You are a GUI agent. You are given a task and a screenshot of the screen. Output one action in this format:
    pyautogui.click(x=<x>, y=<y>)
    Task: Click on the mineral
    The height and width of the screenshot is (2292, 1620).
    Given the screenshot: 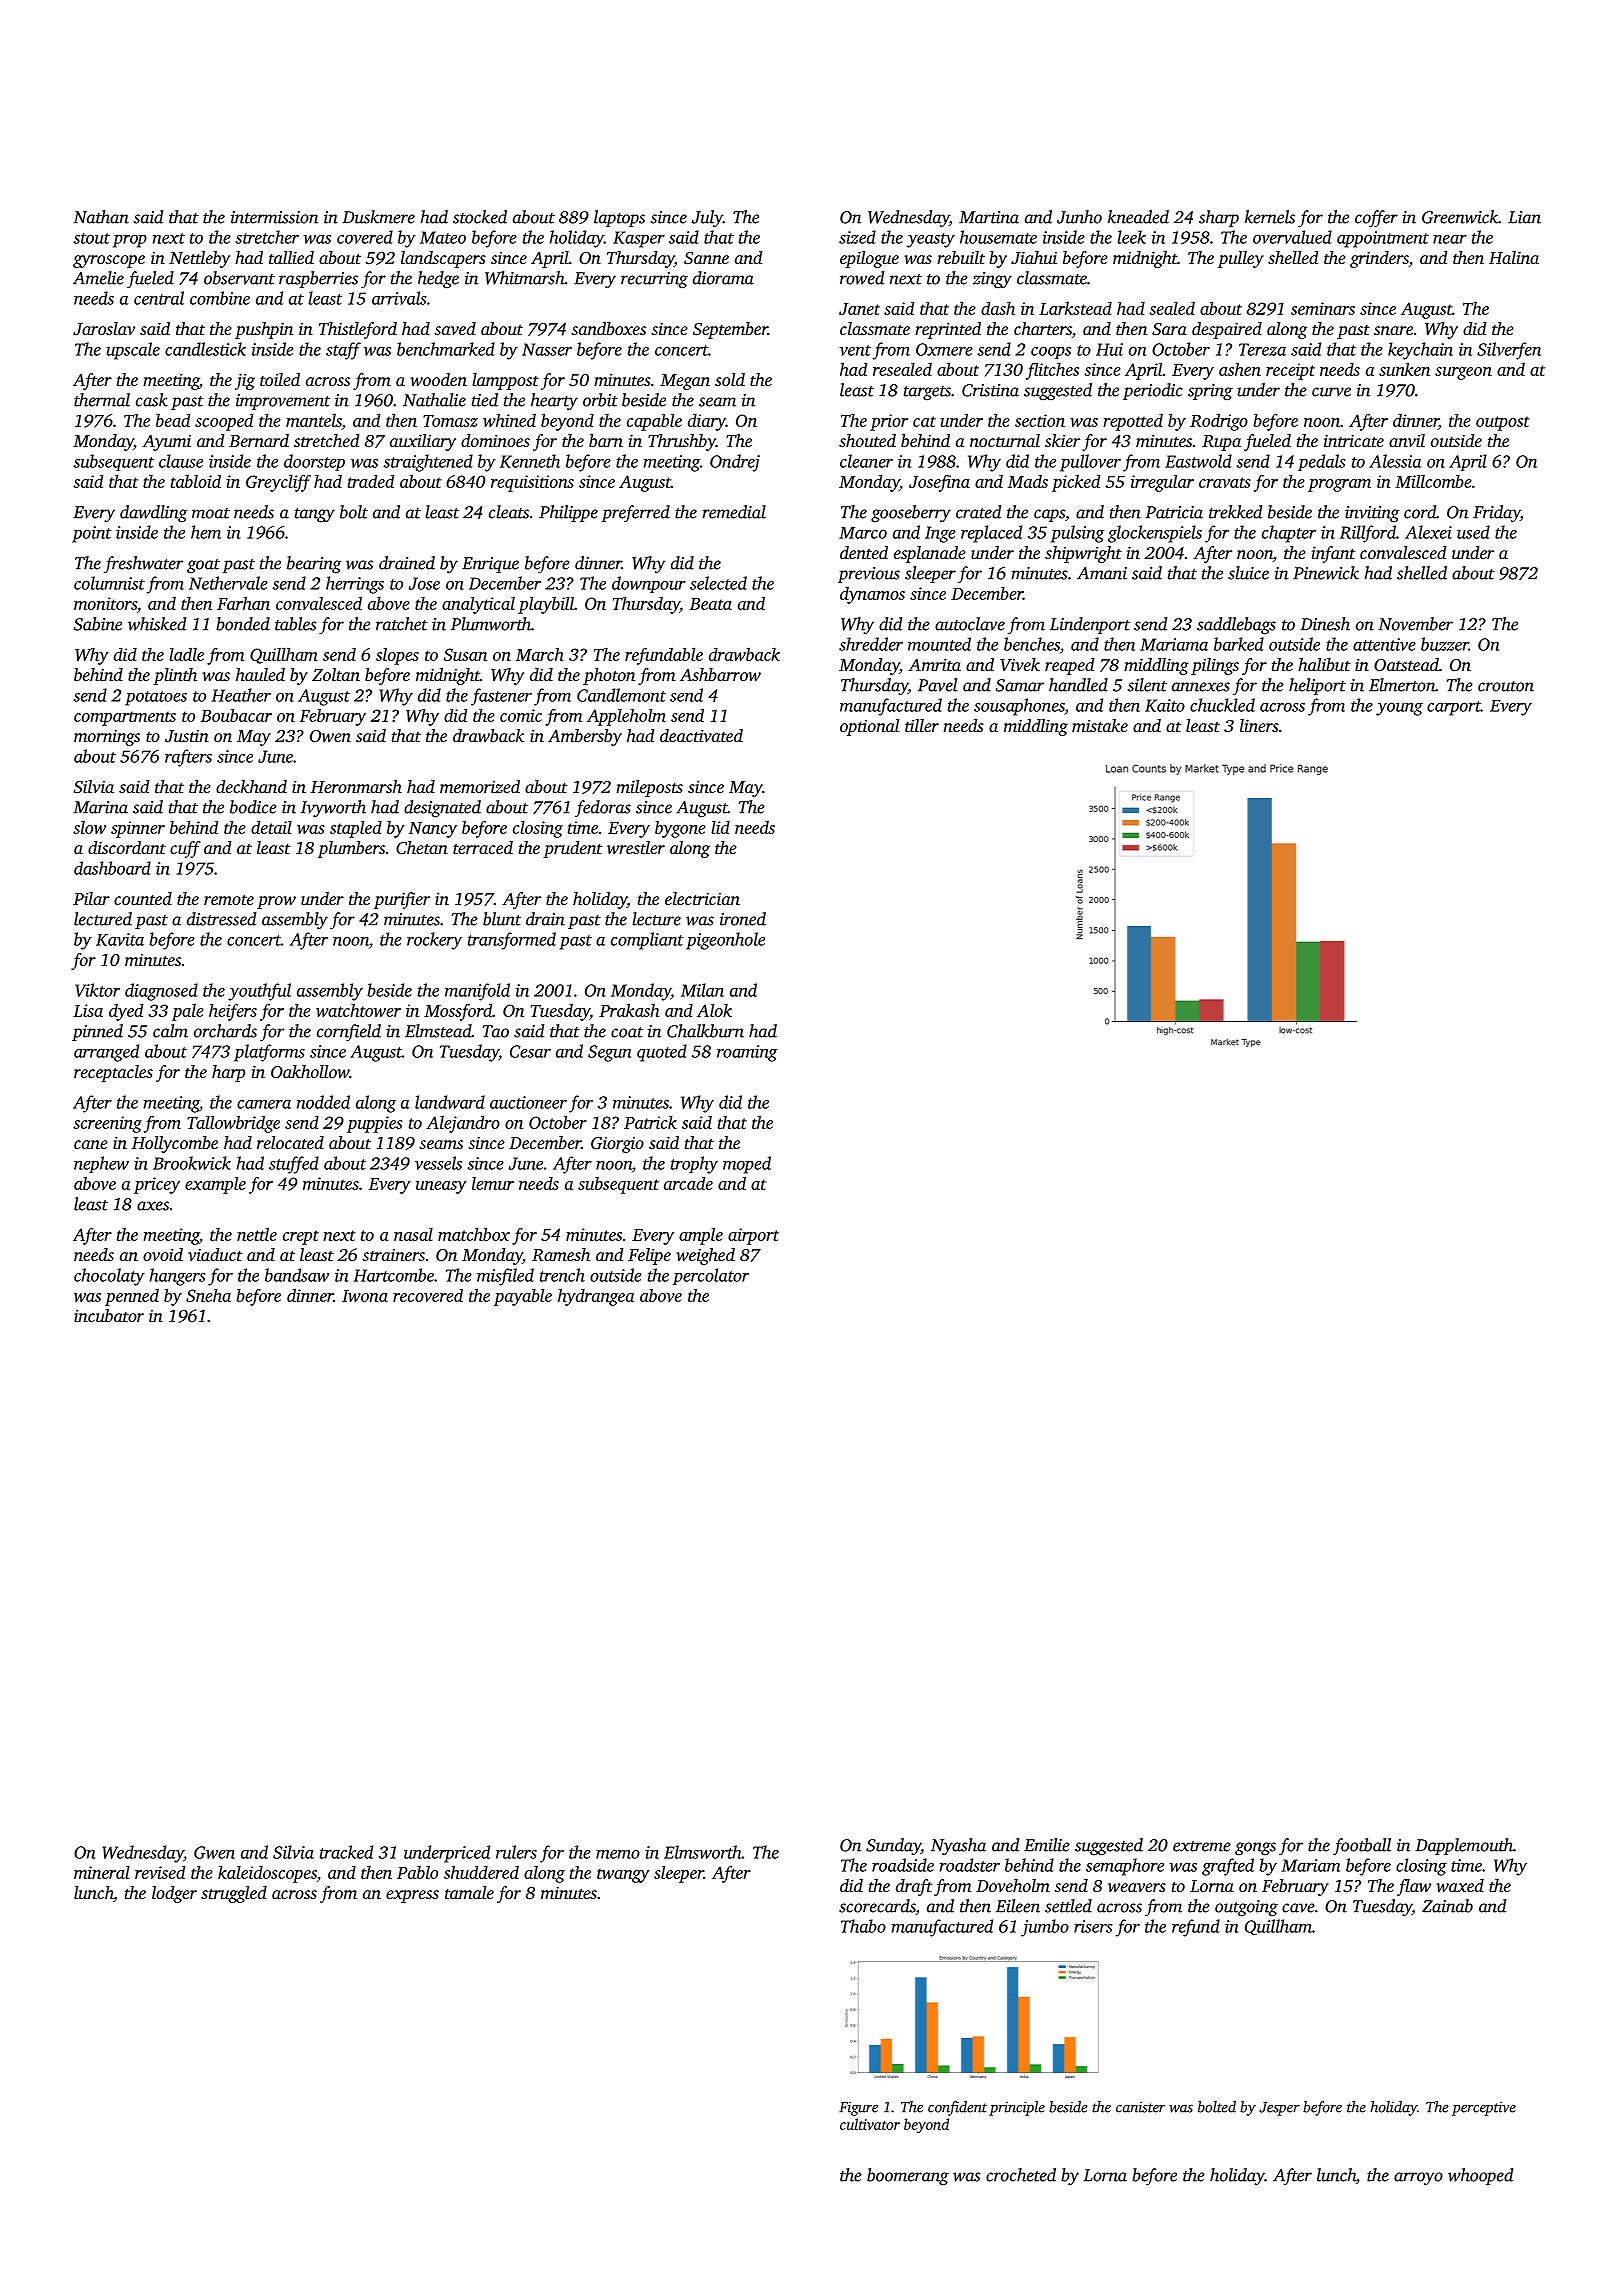 What is the action you would take?
    pyautogui.click(x=102, y=1872)
